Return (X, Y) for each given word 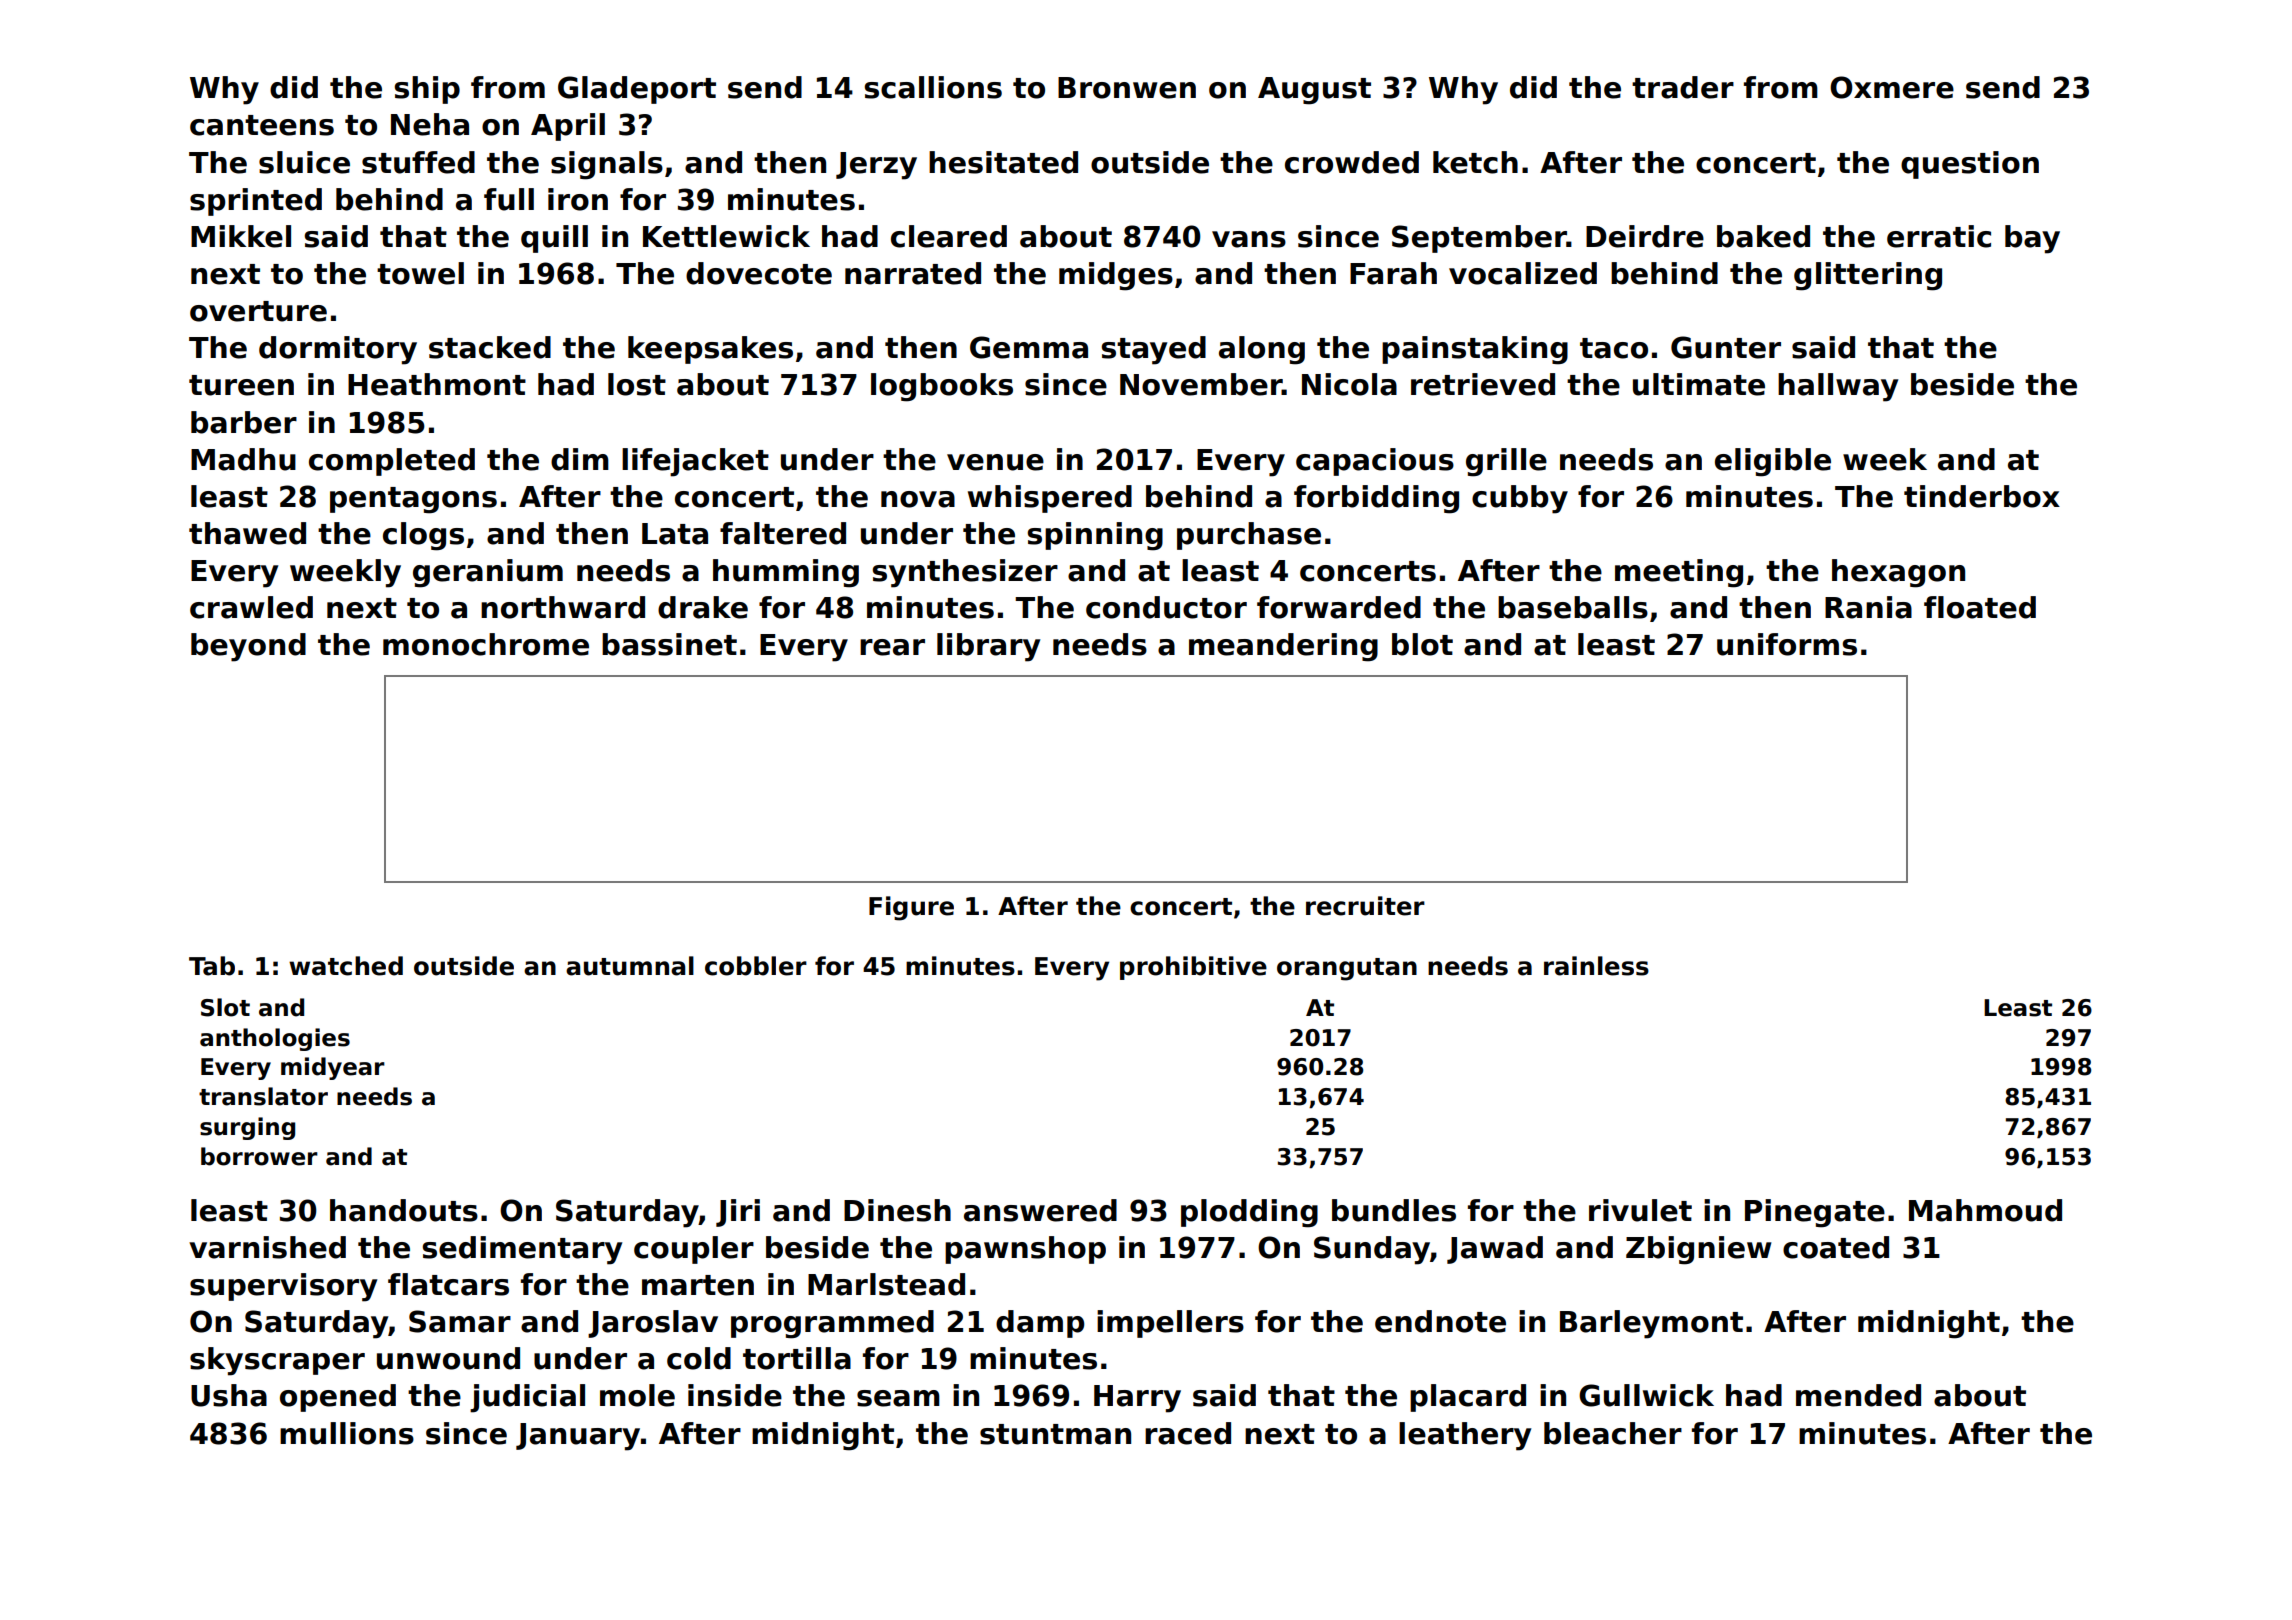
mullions (347, 1433)
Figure (911, 908)
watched (346, 966)
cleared (949, 236)
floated (1980, 607)
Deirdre (1645, 236)
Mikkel (241, 236)
